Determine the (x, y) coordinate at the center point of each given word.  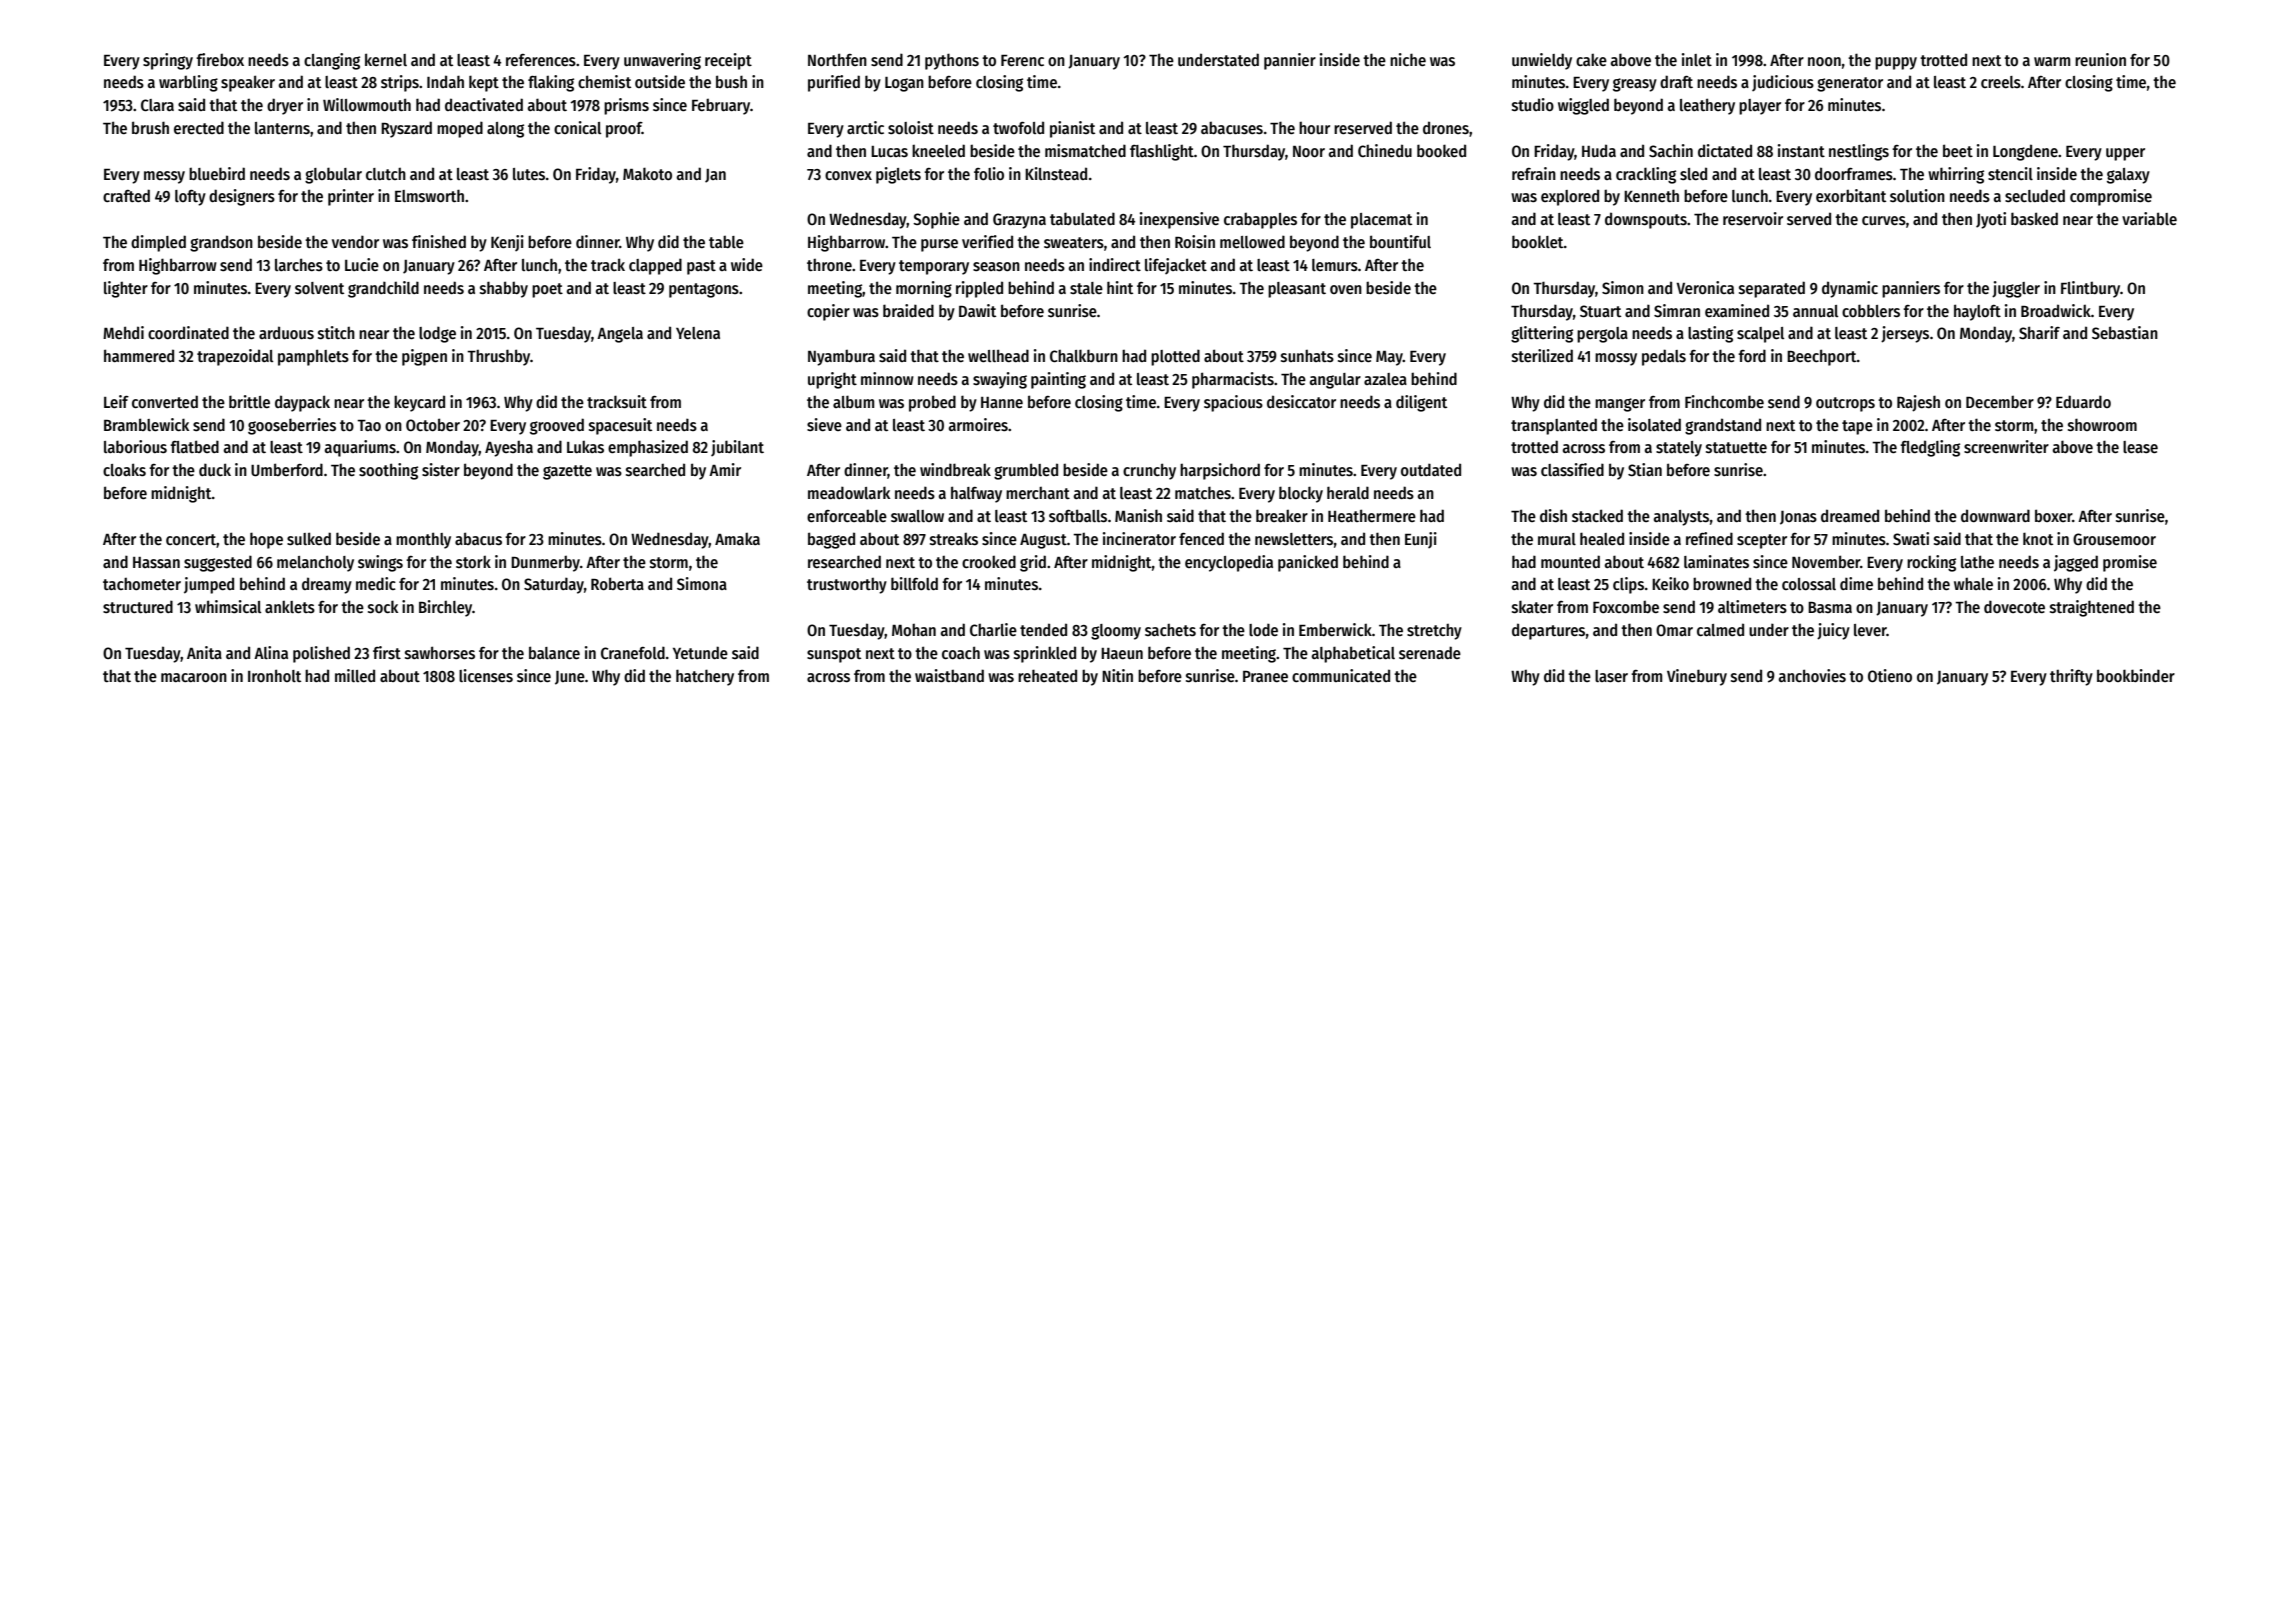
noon (1824, 61)
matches (1203, 493)
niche (1408, 59)
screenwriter (2006, 447)
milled (355, 675)
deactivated (484, 104)
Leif (116, 401)
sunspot (834, 655)
